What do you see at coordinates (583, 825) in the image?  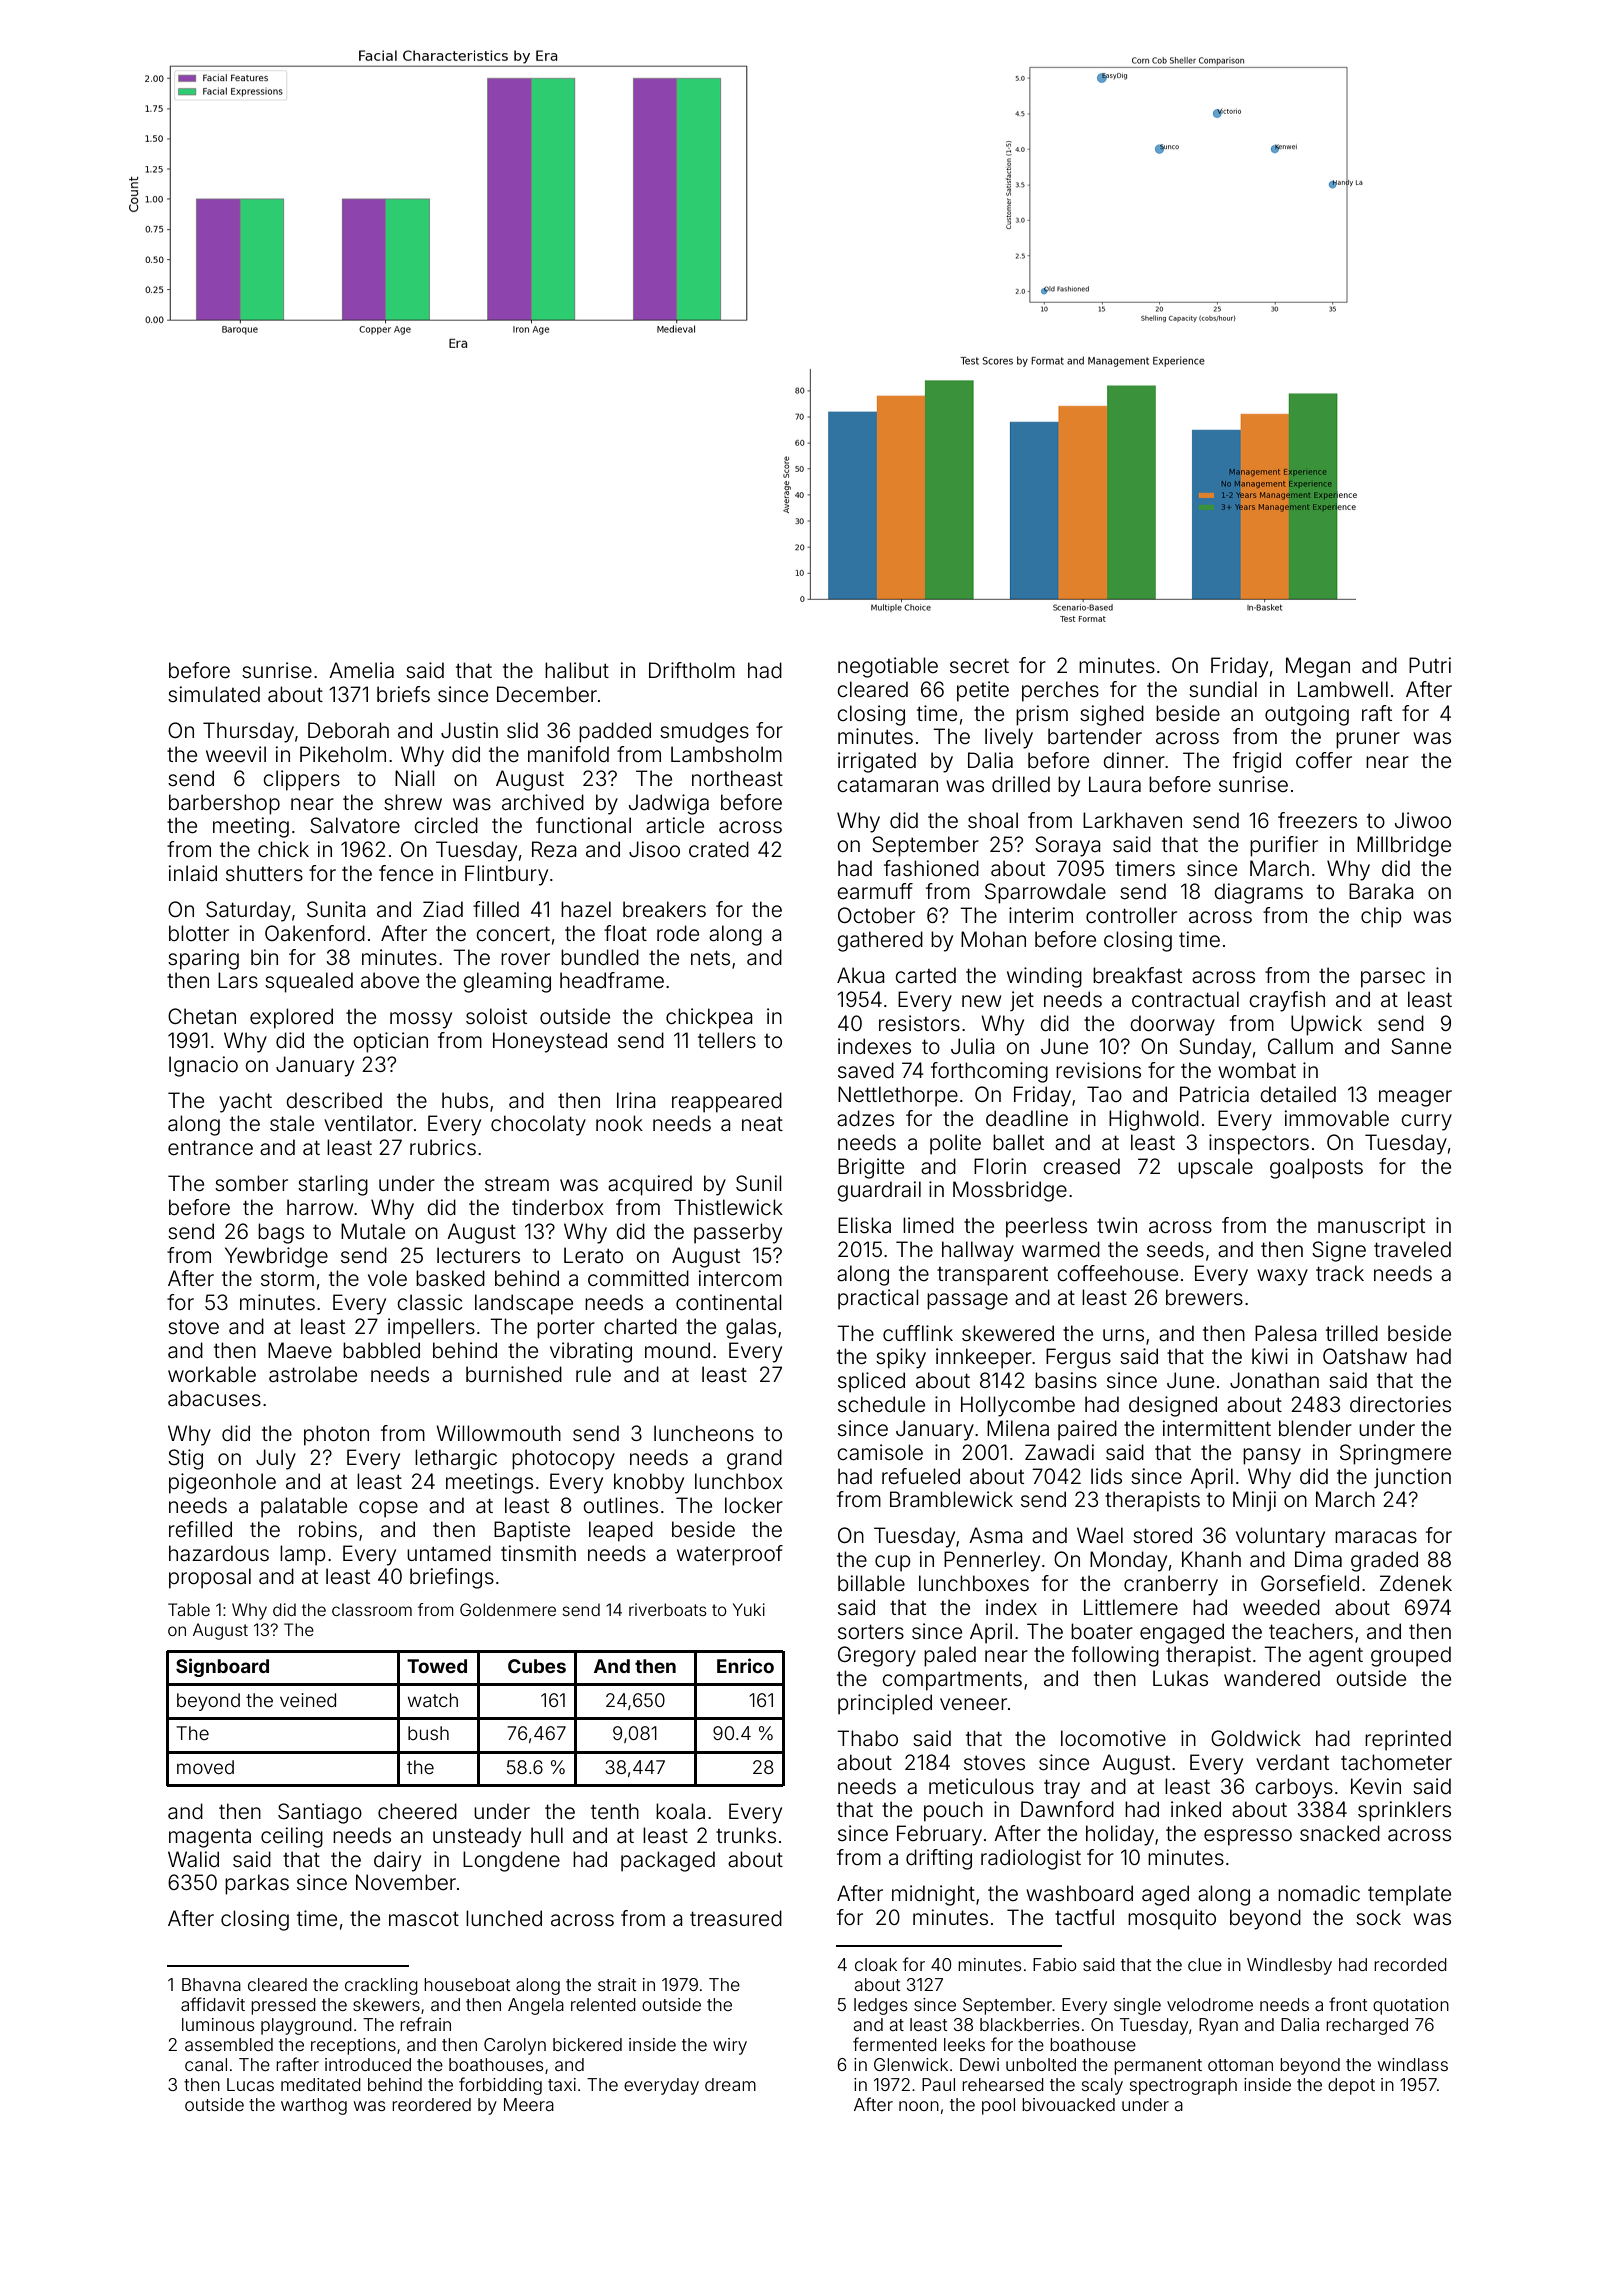 I see `functional` at bounding box center [583, 825].
